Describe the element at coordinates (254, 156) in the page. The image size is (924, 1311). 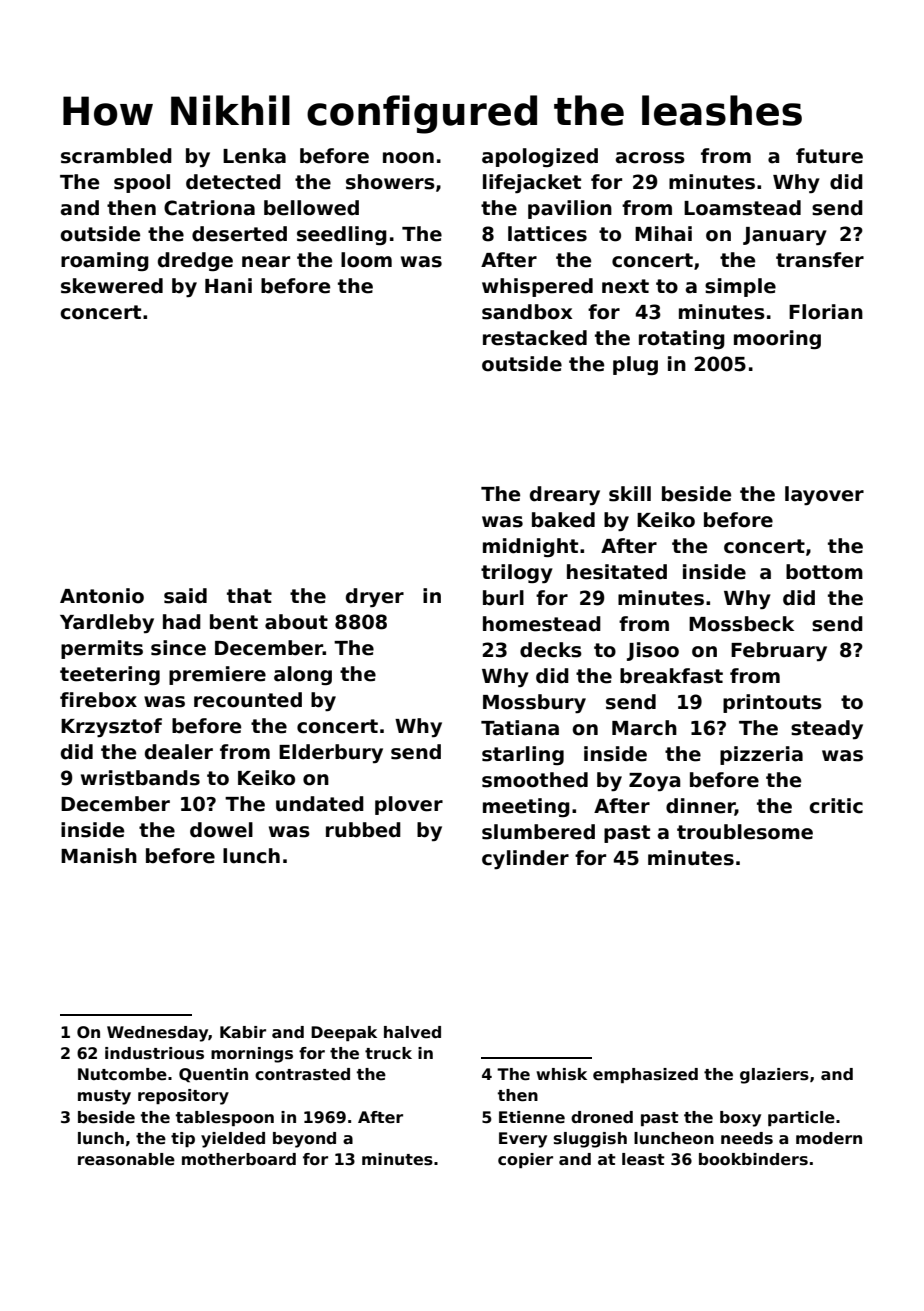
I see `Lenka` at that location.
